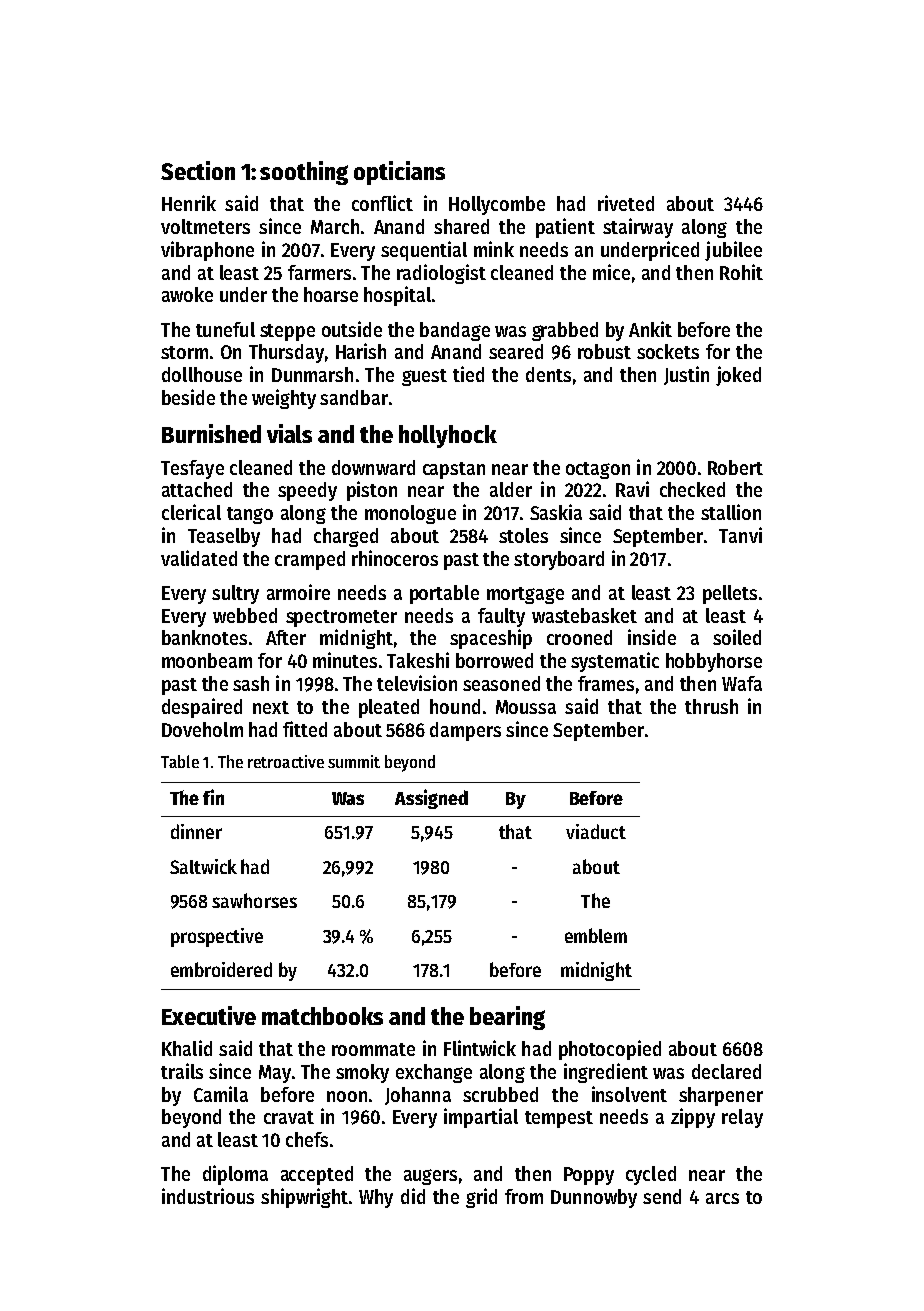 The height and width of the document is (1311, 924). I want to click on Ankit, so click(650, 329).
